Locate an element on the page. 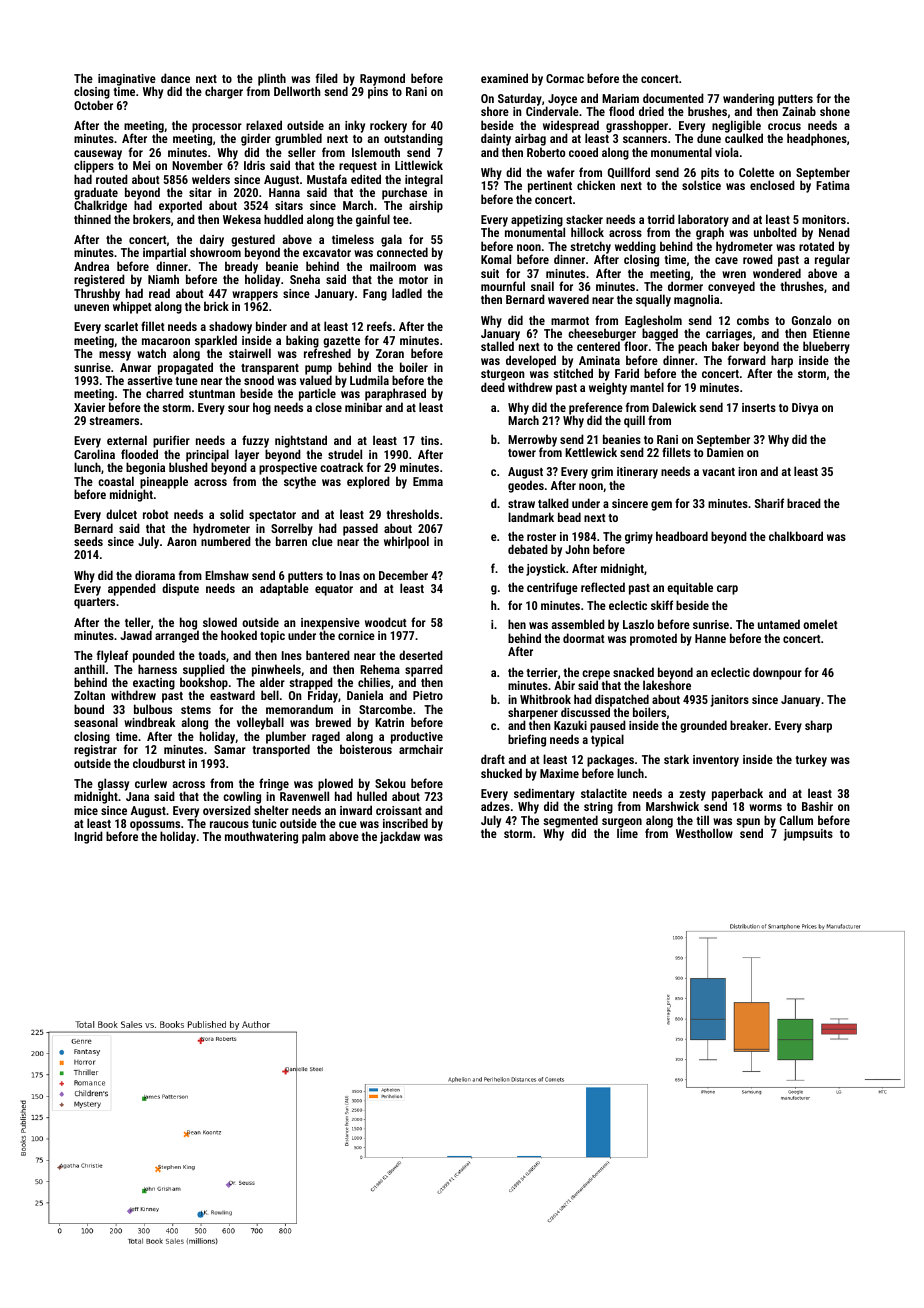 The image size is (924, 1308). headboard is located at coordinates (682, 536).
